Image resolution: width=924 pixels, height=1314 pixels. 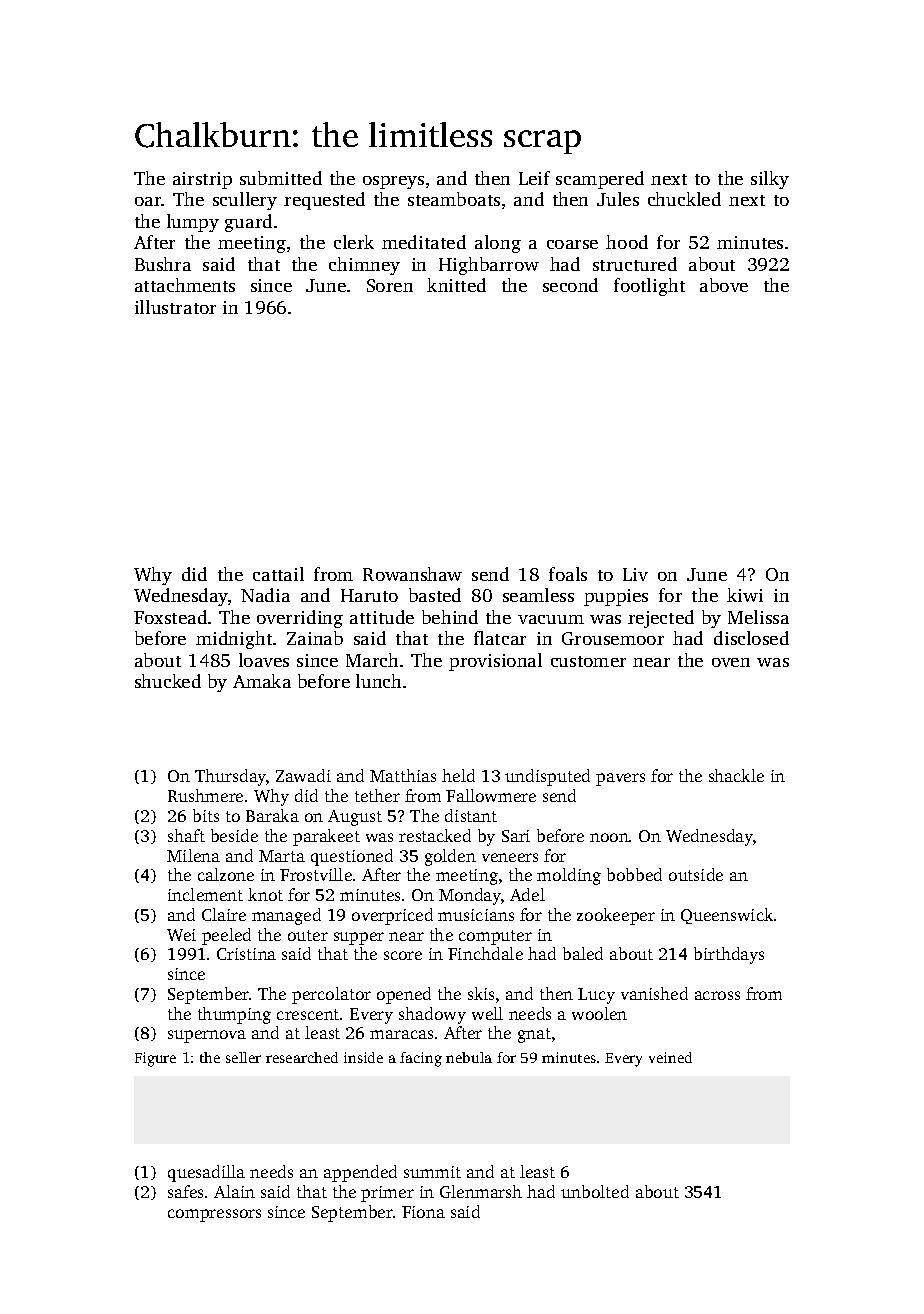 What do you see at coordinates (230, 777) in the image?
I see `Thursday` at bounding box center [230, 777].
